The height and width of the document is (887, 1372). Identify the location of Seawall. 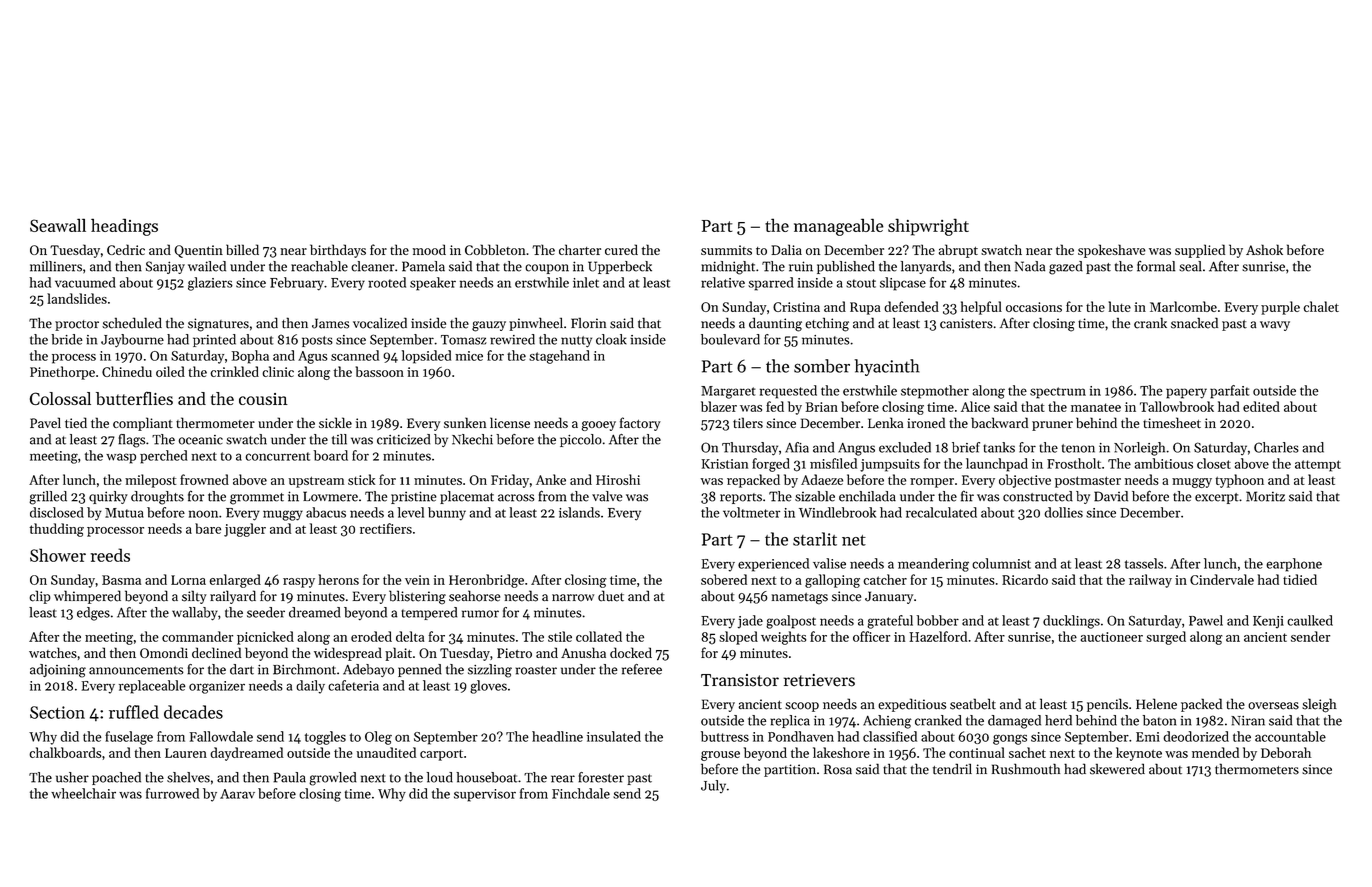
(58, 225).
